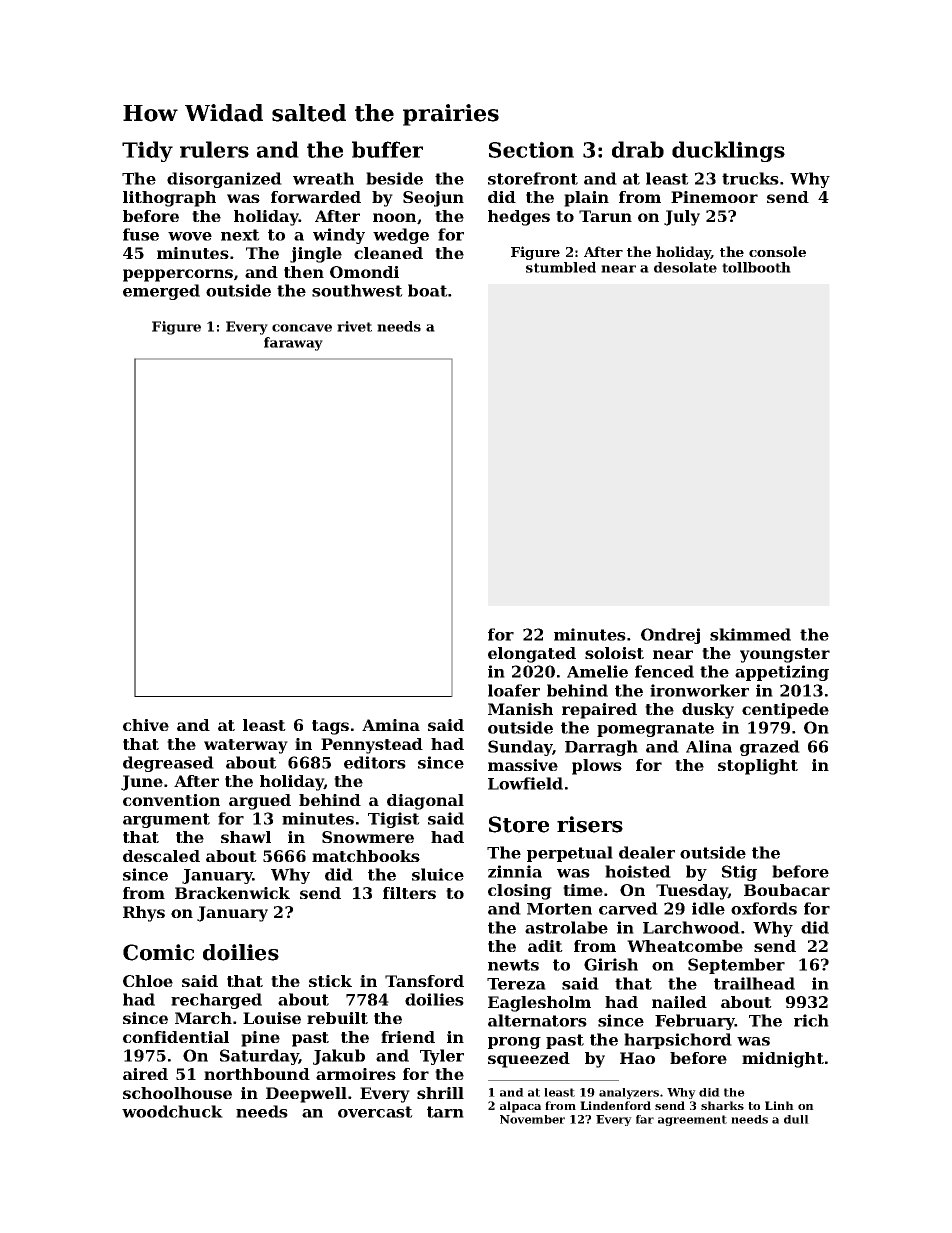 This screenshot has height=1233, width=952. Describe the element at coordinates (770, 748) in the screenshot. I see `grazed` at that location.
